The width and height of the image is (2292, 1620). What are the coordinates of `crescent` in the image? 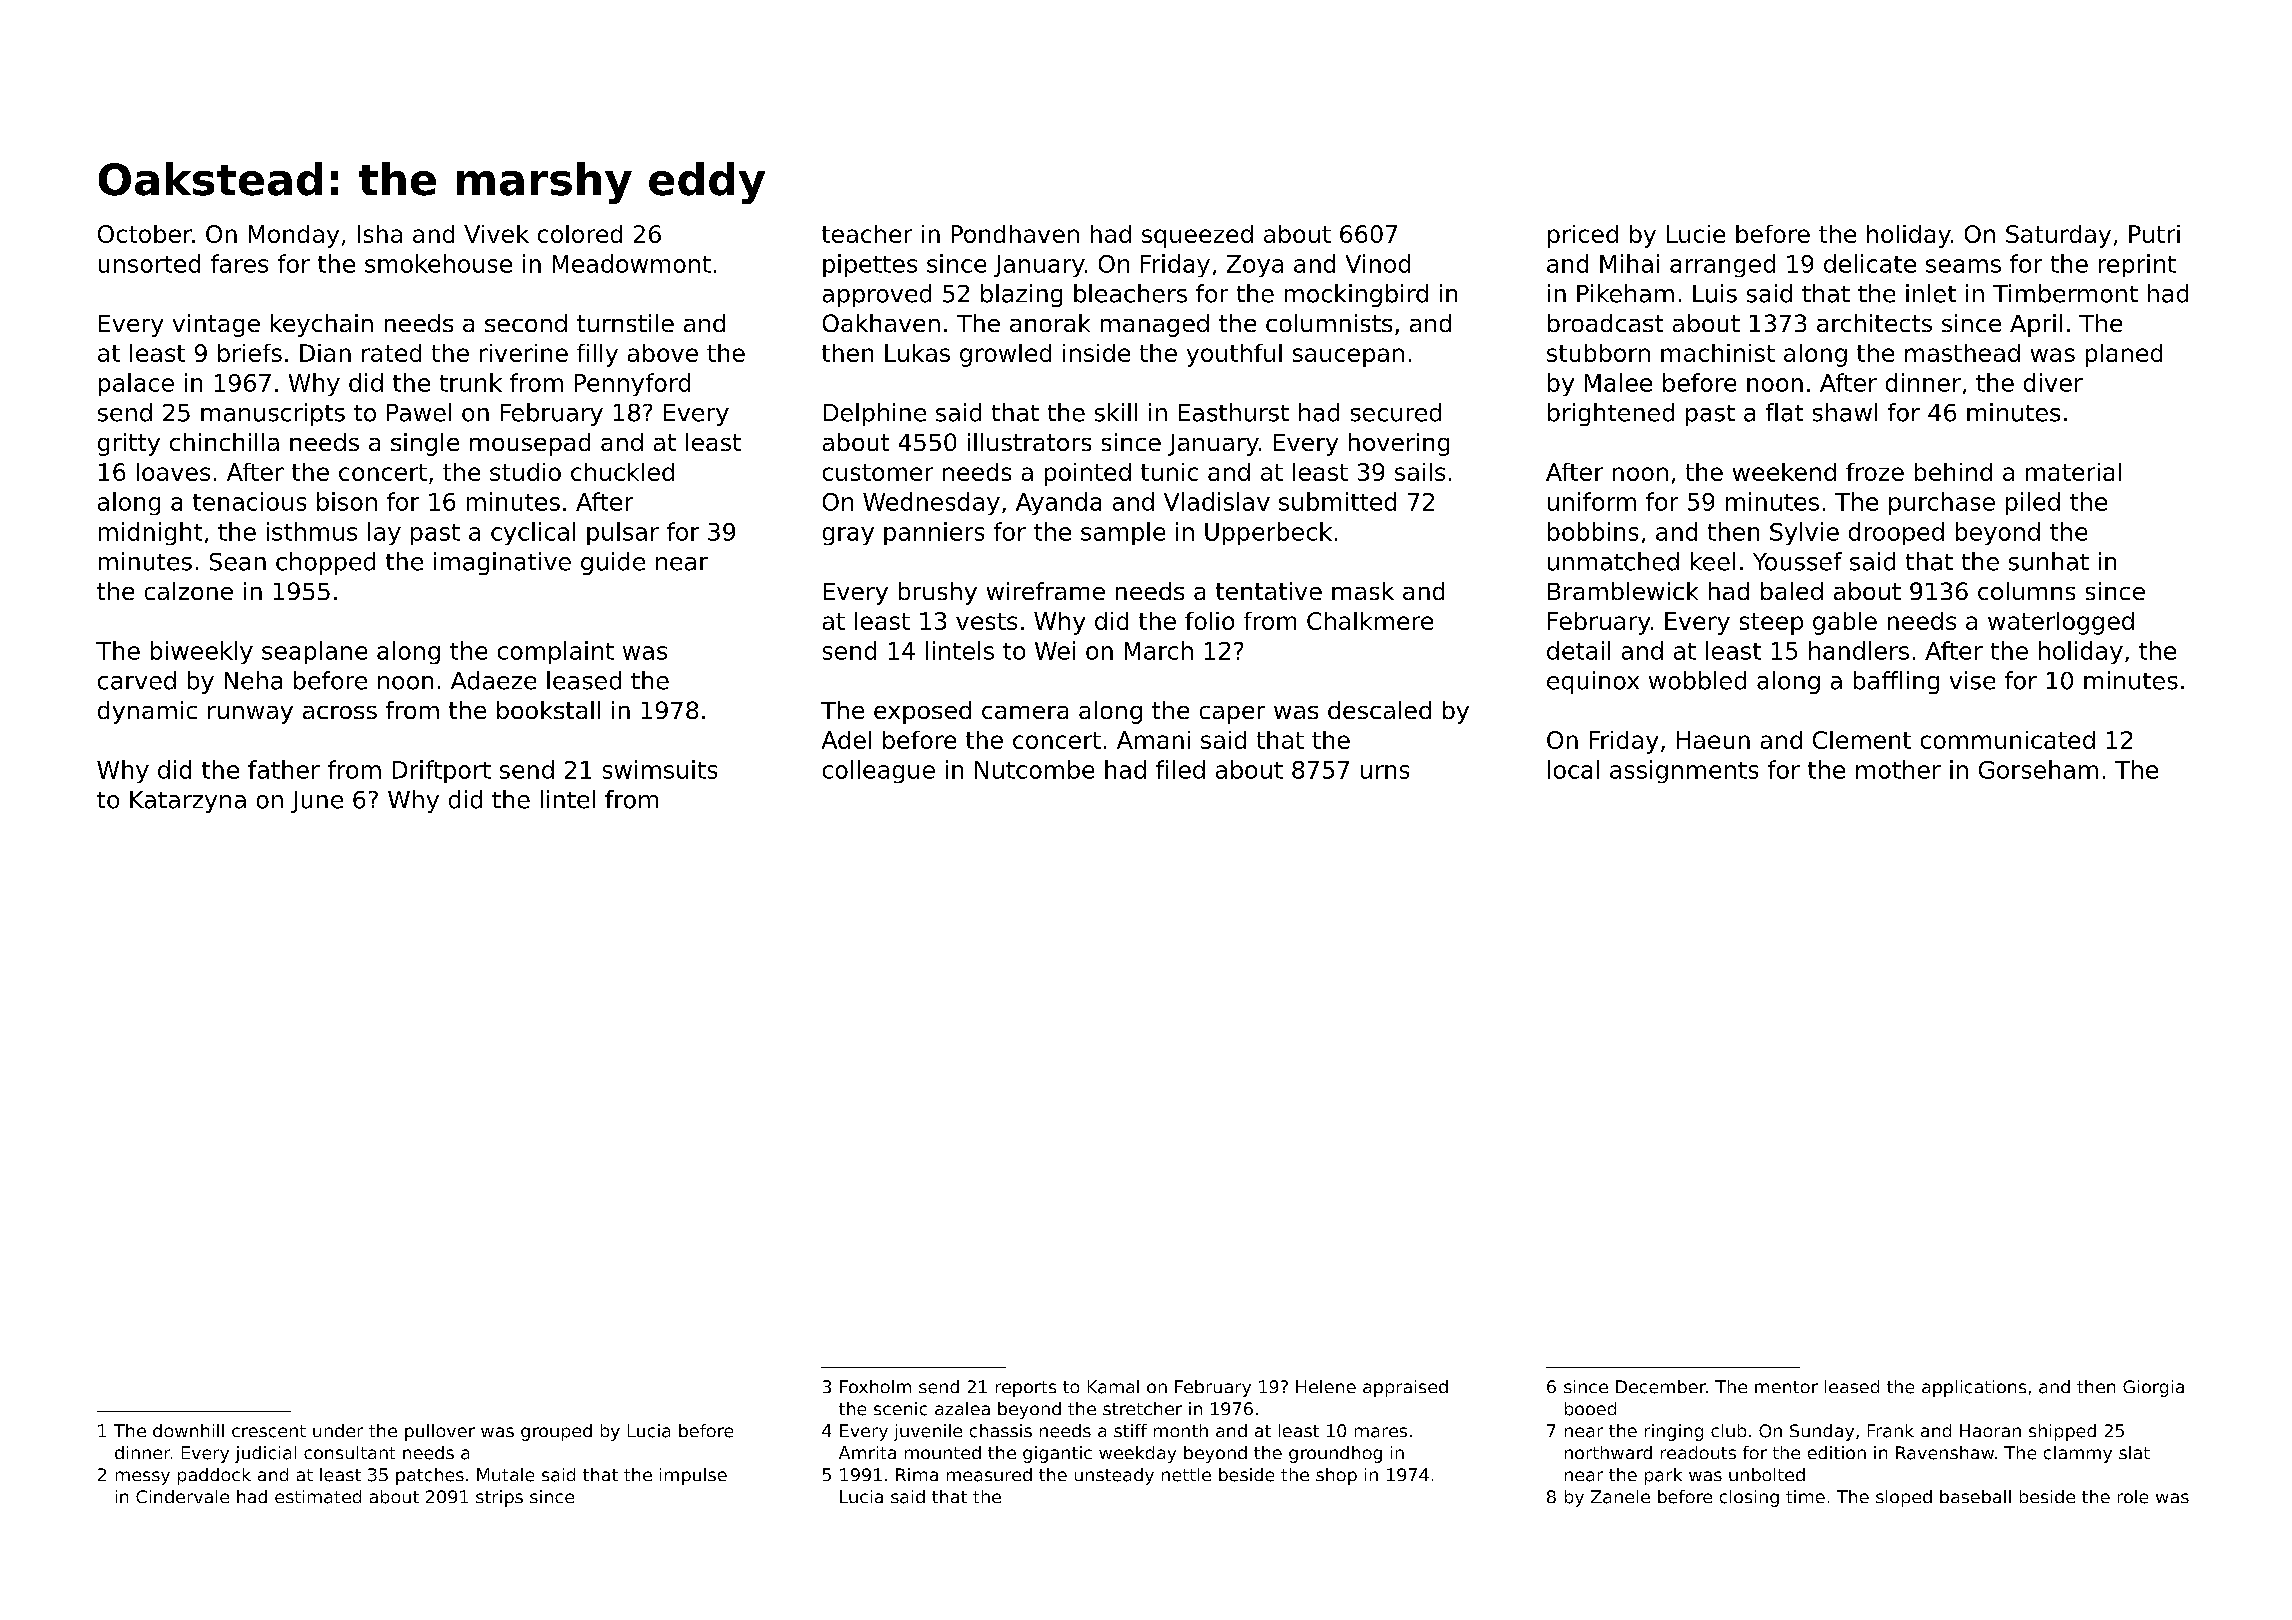 It's located at (269, 1431).
